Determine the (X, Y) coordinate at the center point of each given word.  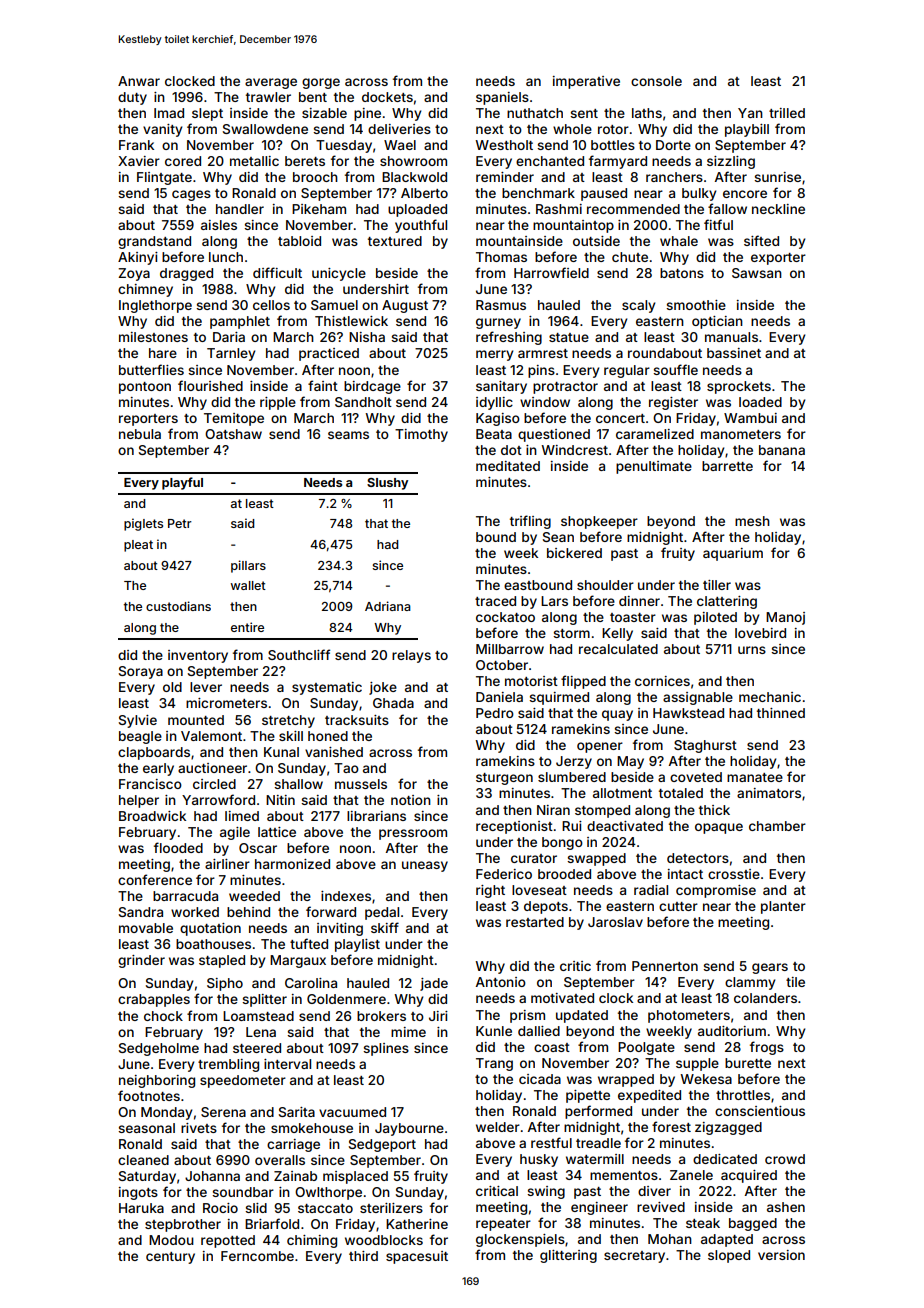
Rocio (220, 1208)
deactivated (625, 826)
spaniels (502, 98)
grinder (141, 961)
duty (132, 98)
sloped (729, 1256)
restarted (535, 922)
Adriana (388, 606)
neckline (778, 209)
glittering (568, 1256)
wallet (248, 585)
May (630, 762)
